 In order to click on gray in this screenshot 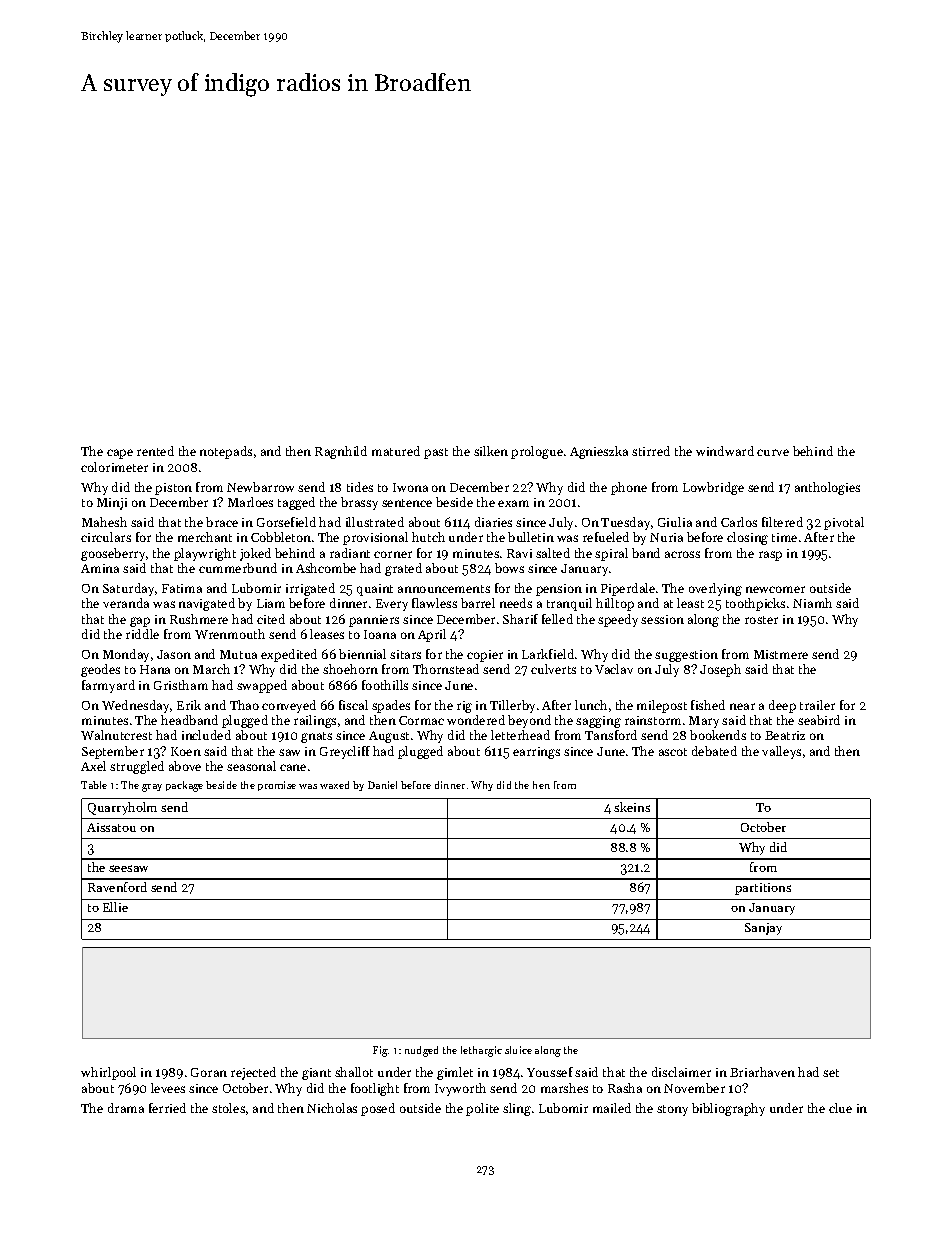, I will do `click(152, 788)`.
